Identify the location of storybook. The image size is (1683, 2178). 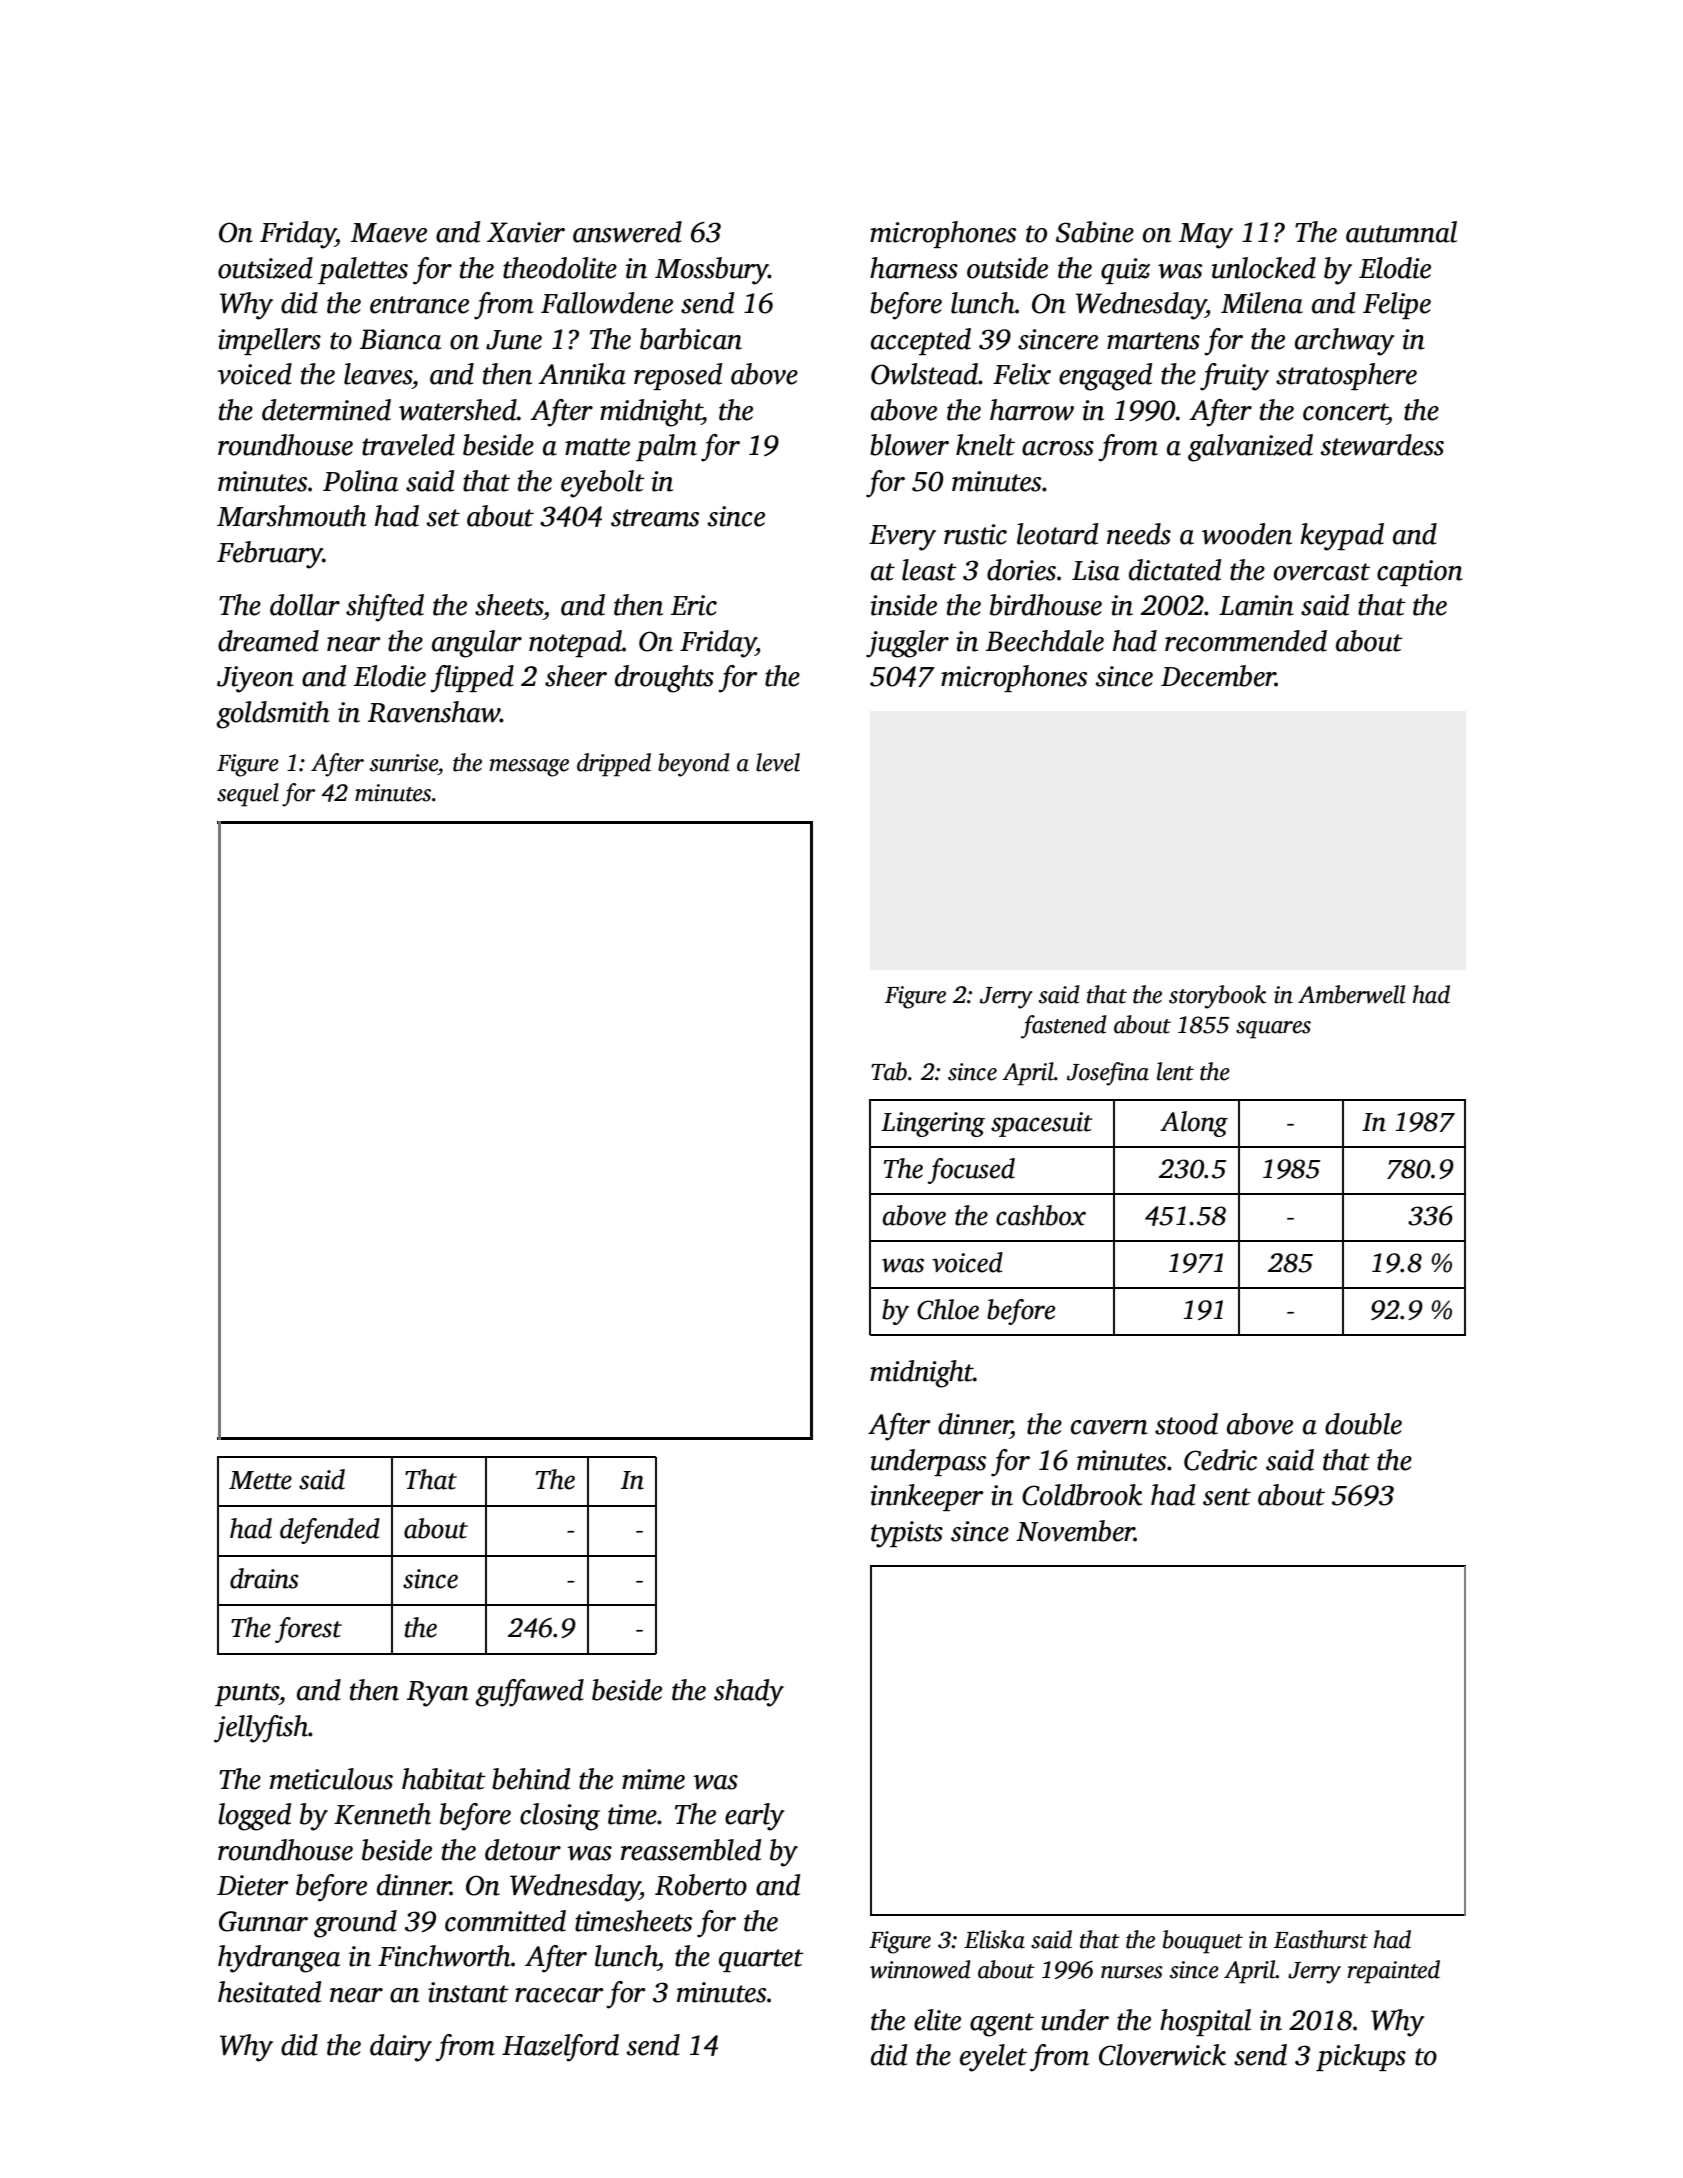
(1217, 997).
